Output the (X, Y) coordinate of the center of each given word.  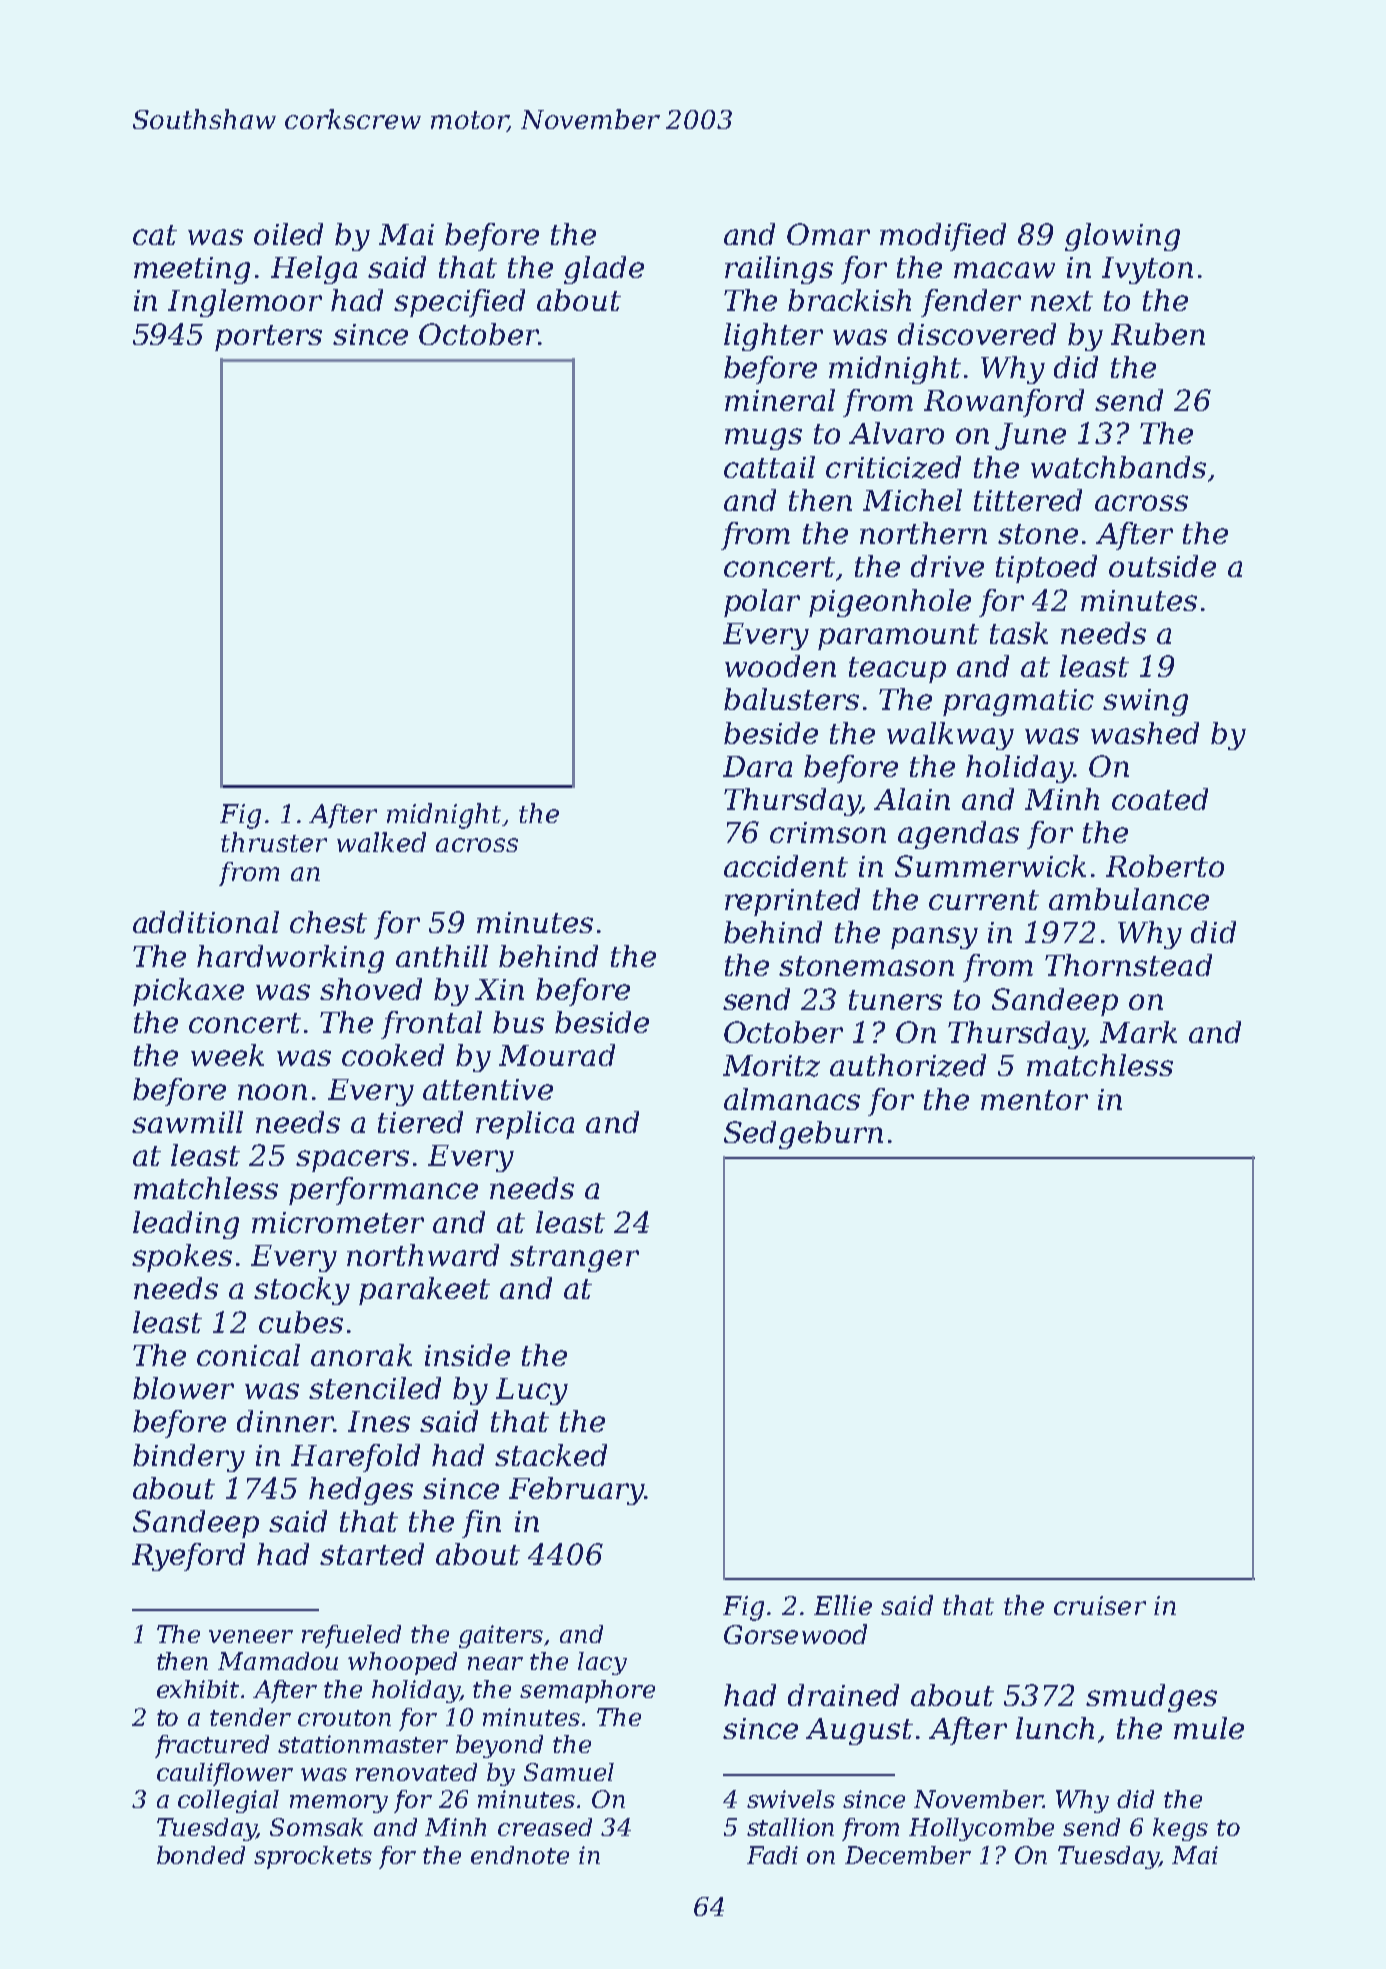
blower (183, 1388)
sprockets (313, 1857)
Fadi (772, 1855)
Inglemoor (245, 303)
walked (381, 842)
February (576, 1491)
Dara (757, 766)
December (908, 1855)
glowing (1122, 237)
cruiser (1100, 1605)
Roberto (1165, 866)
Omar (828, 234)
